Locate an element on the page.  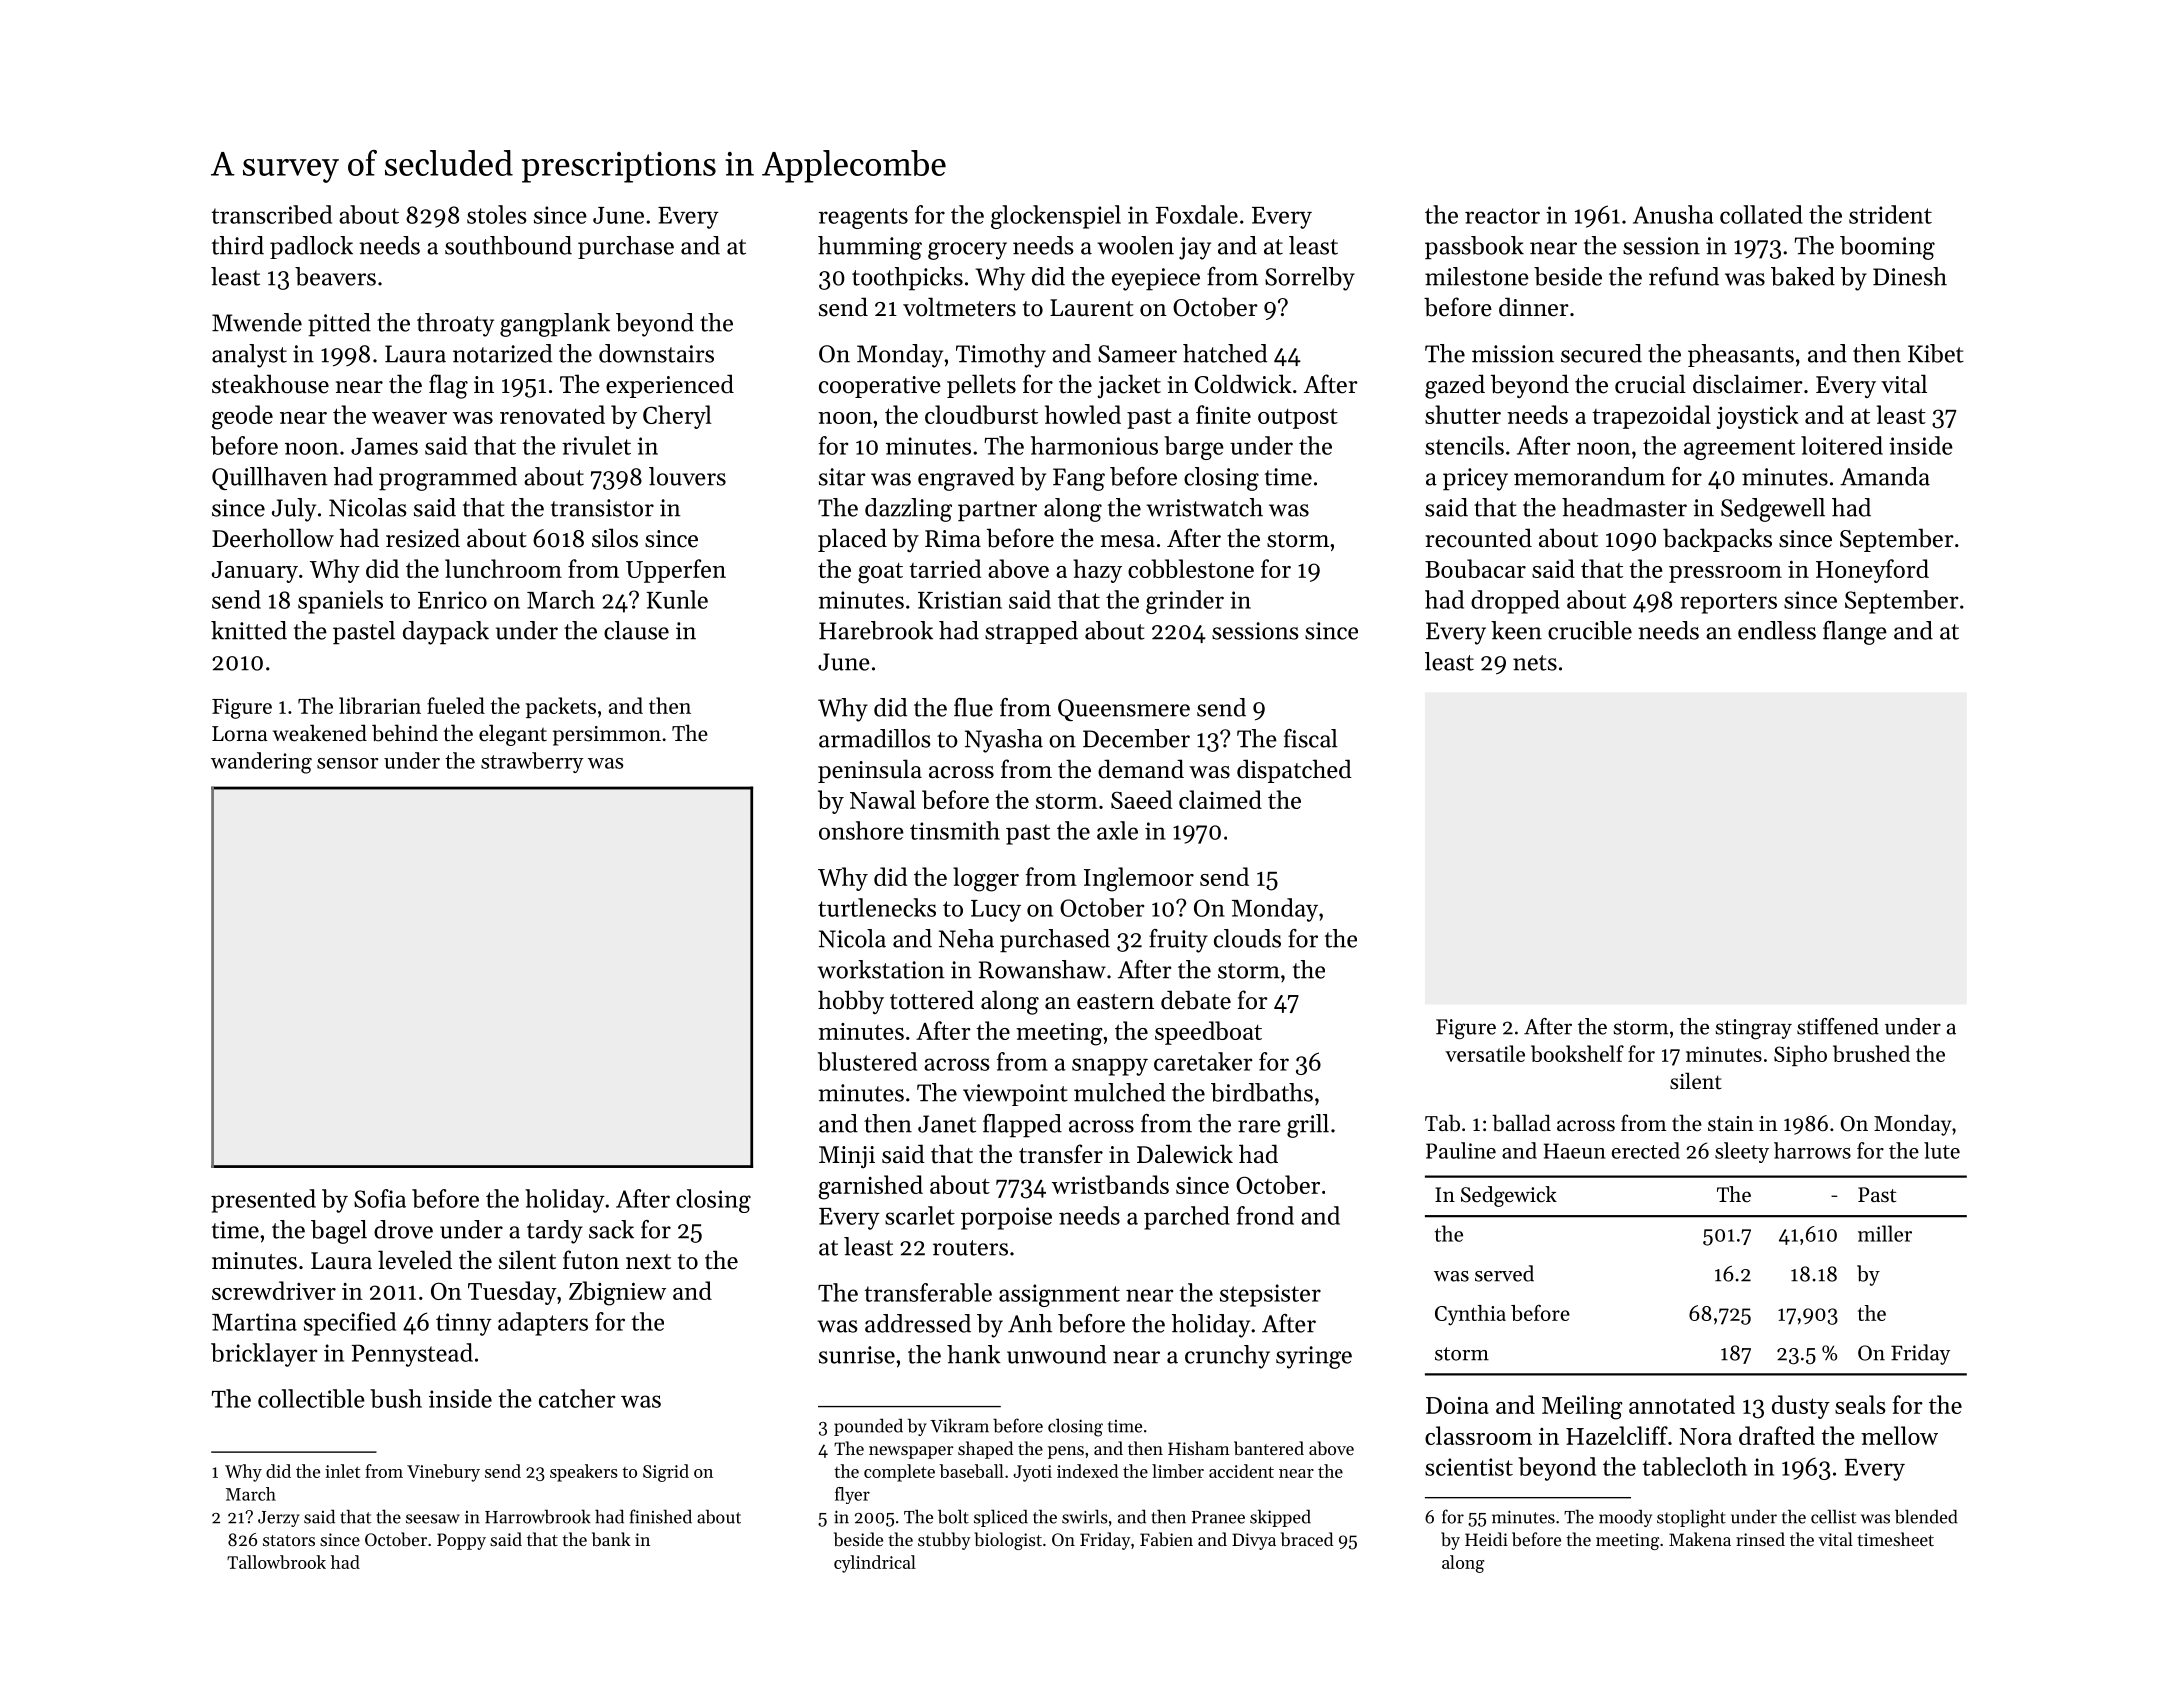
clouds is located at coordinates (1247, 938).
